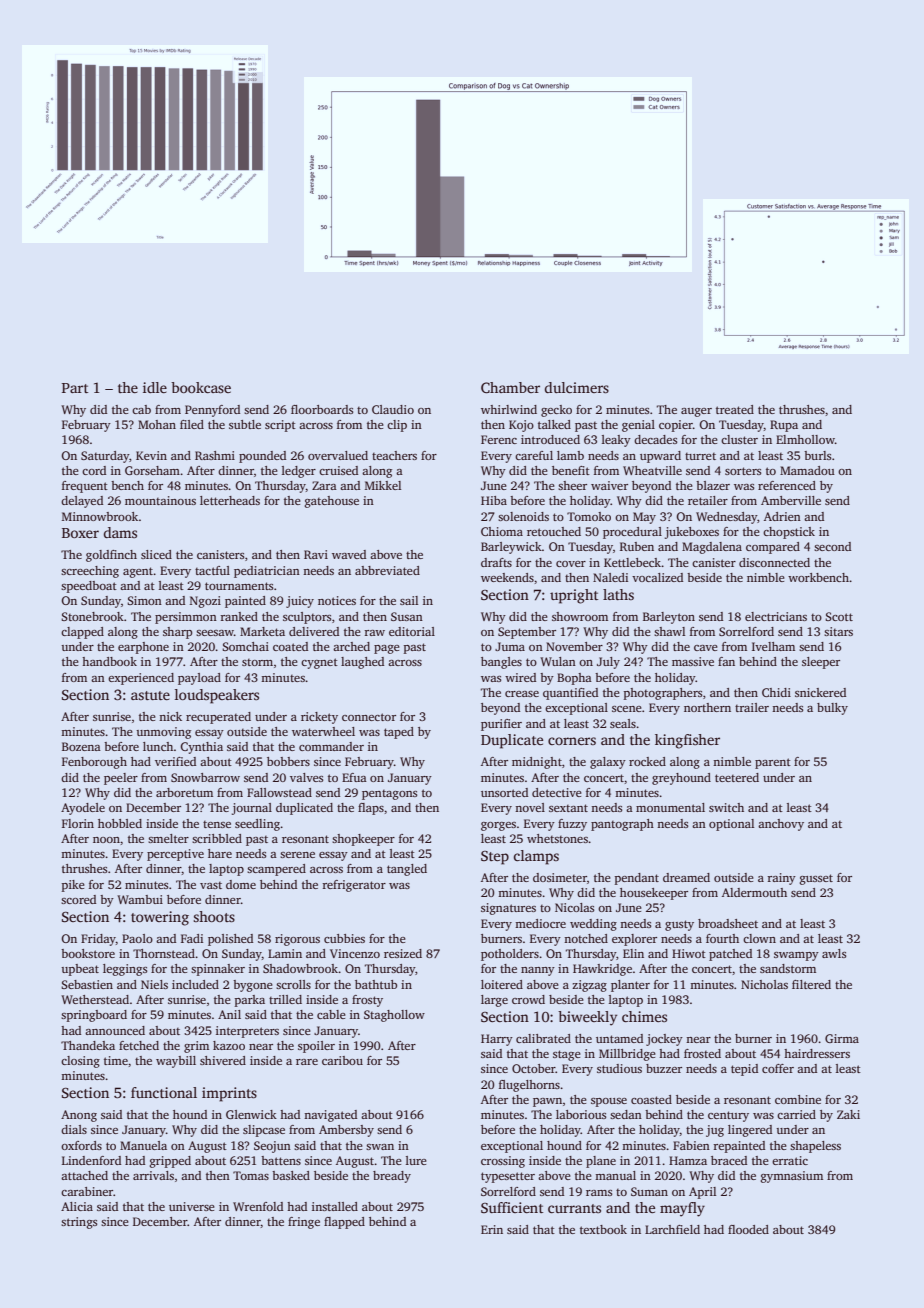 Image resolution: width=924 pixels, height=1308 pixels. Describe the element at coordinates (85, 487) in the screenshot. I see `frequent` at that location.
